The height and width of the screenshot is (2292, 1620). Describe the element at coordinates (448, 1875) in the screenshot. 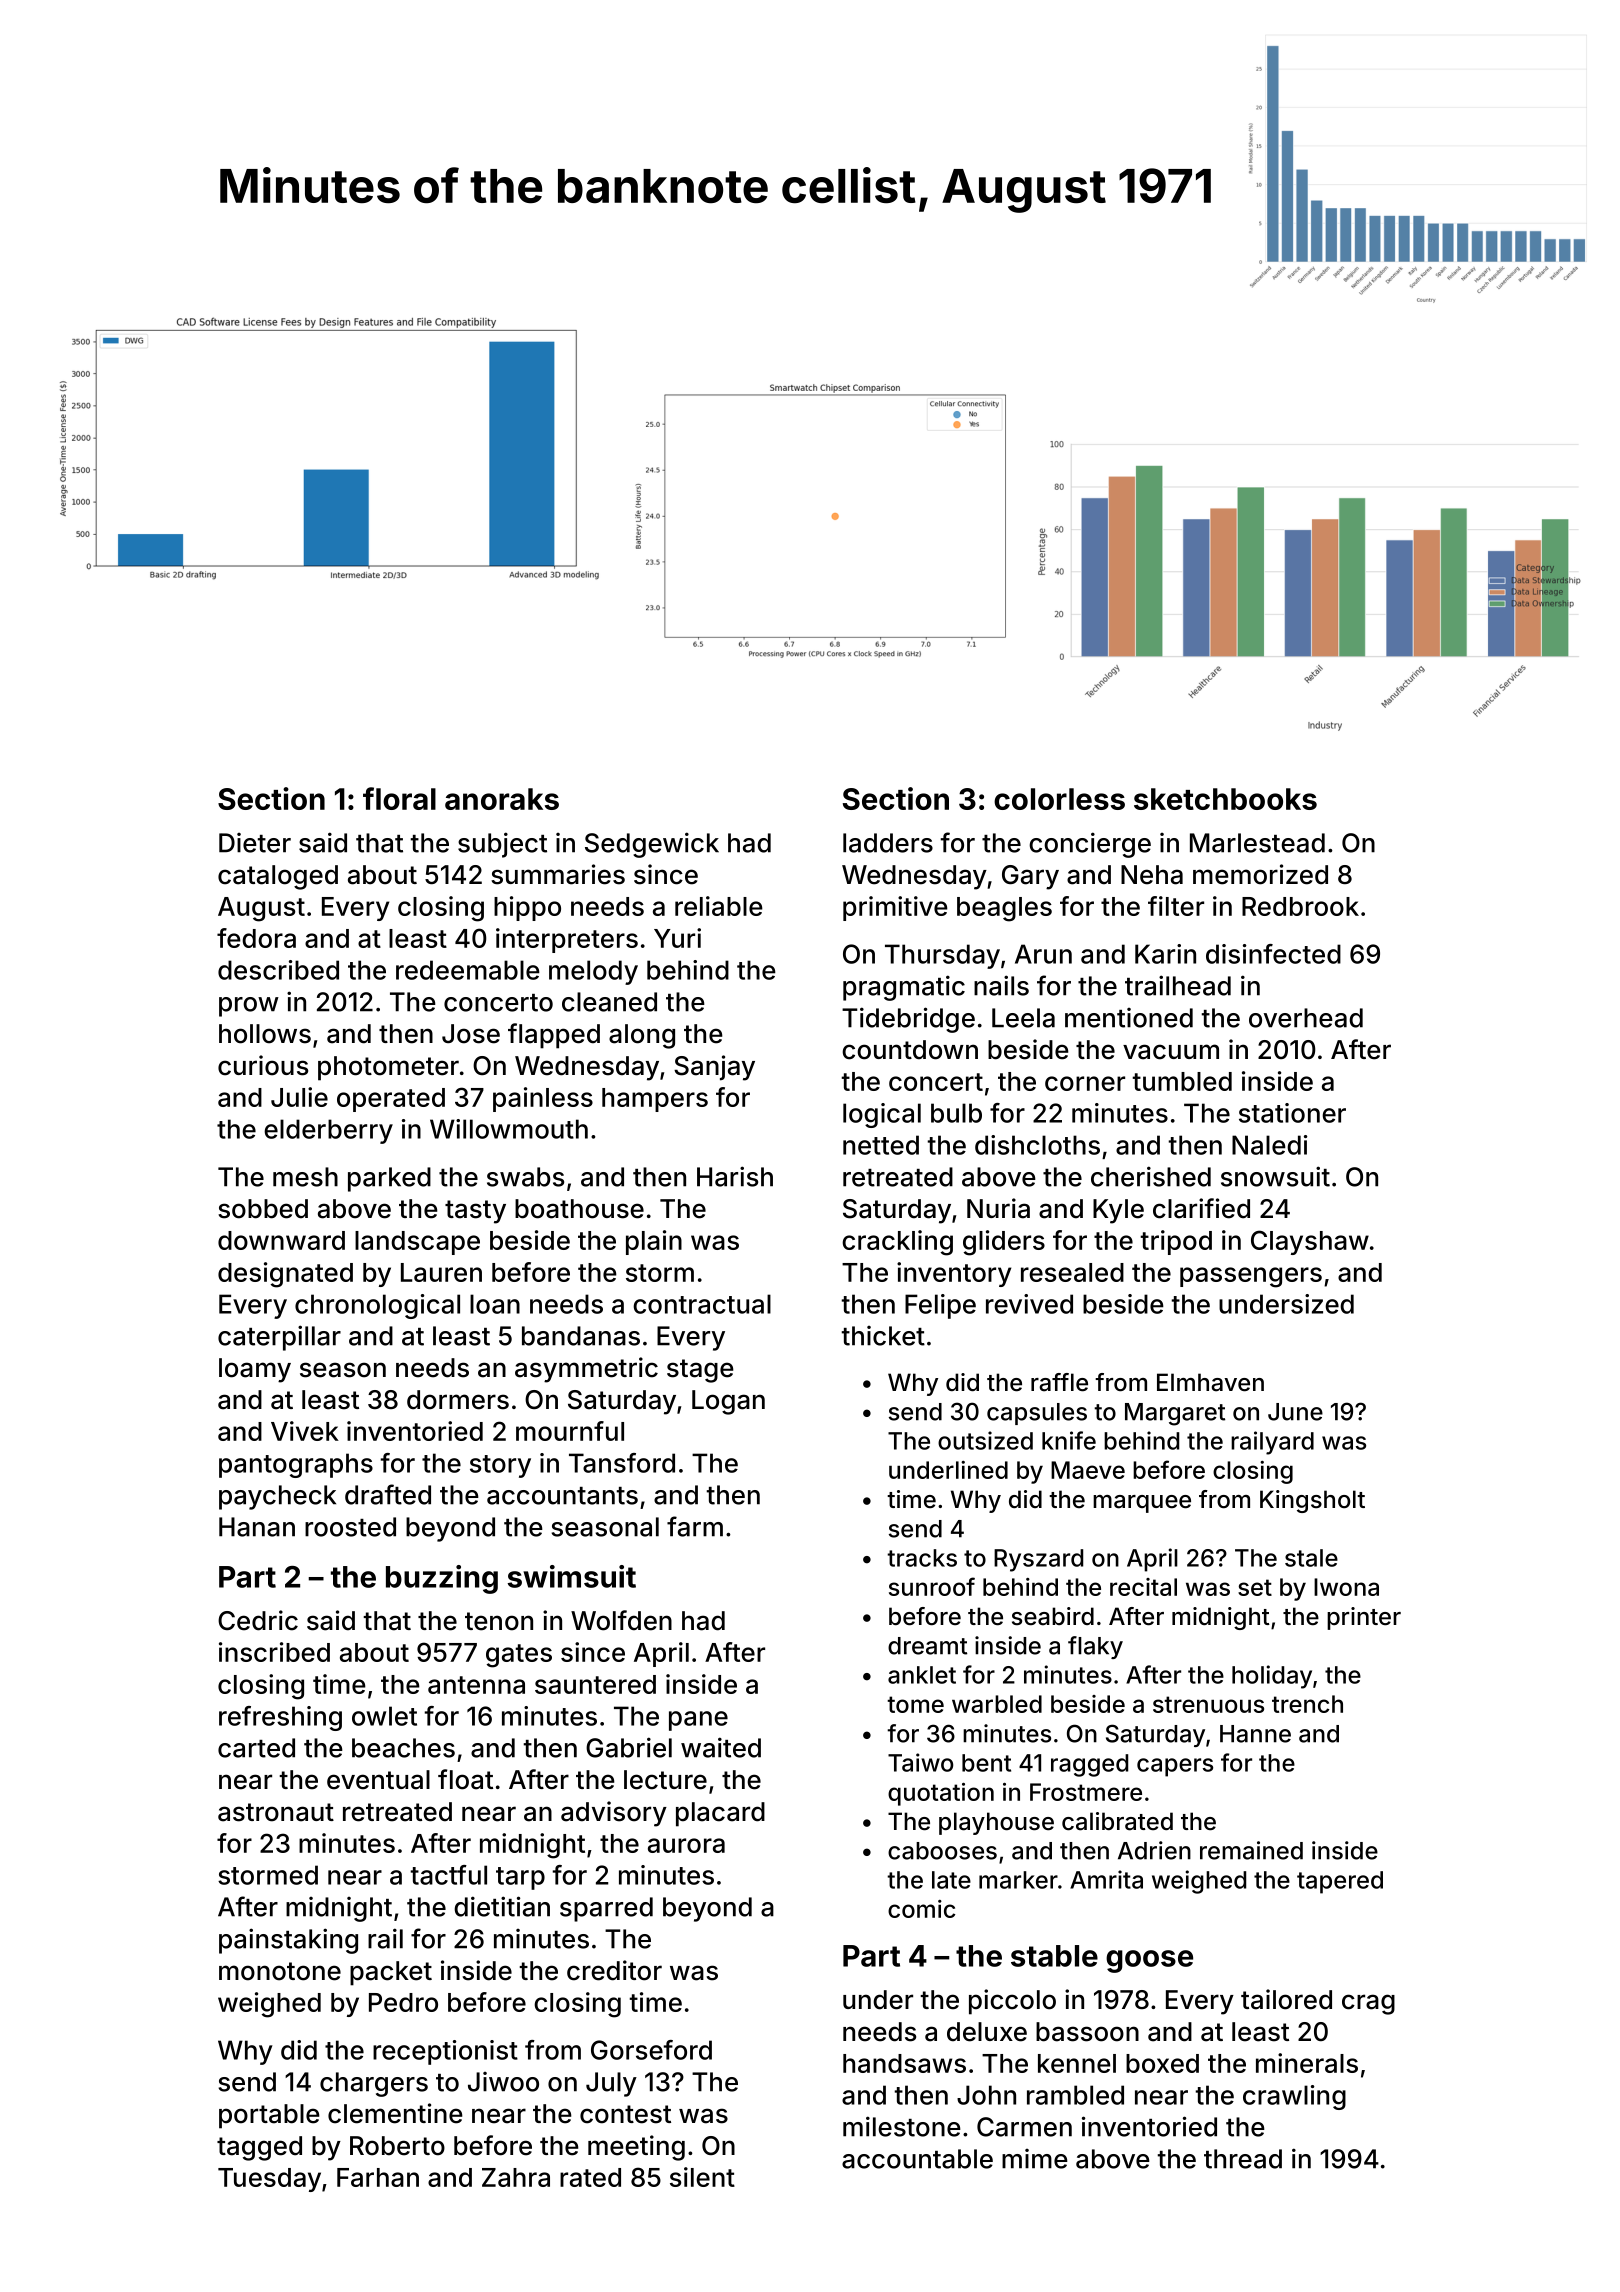

I see `tactful` at that location.
